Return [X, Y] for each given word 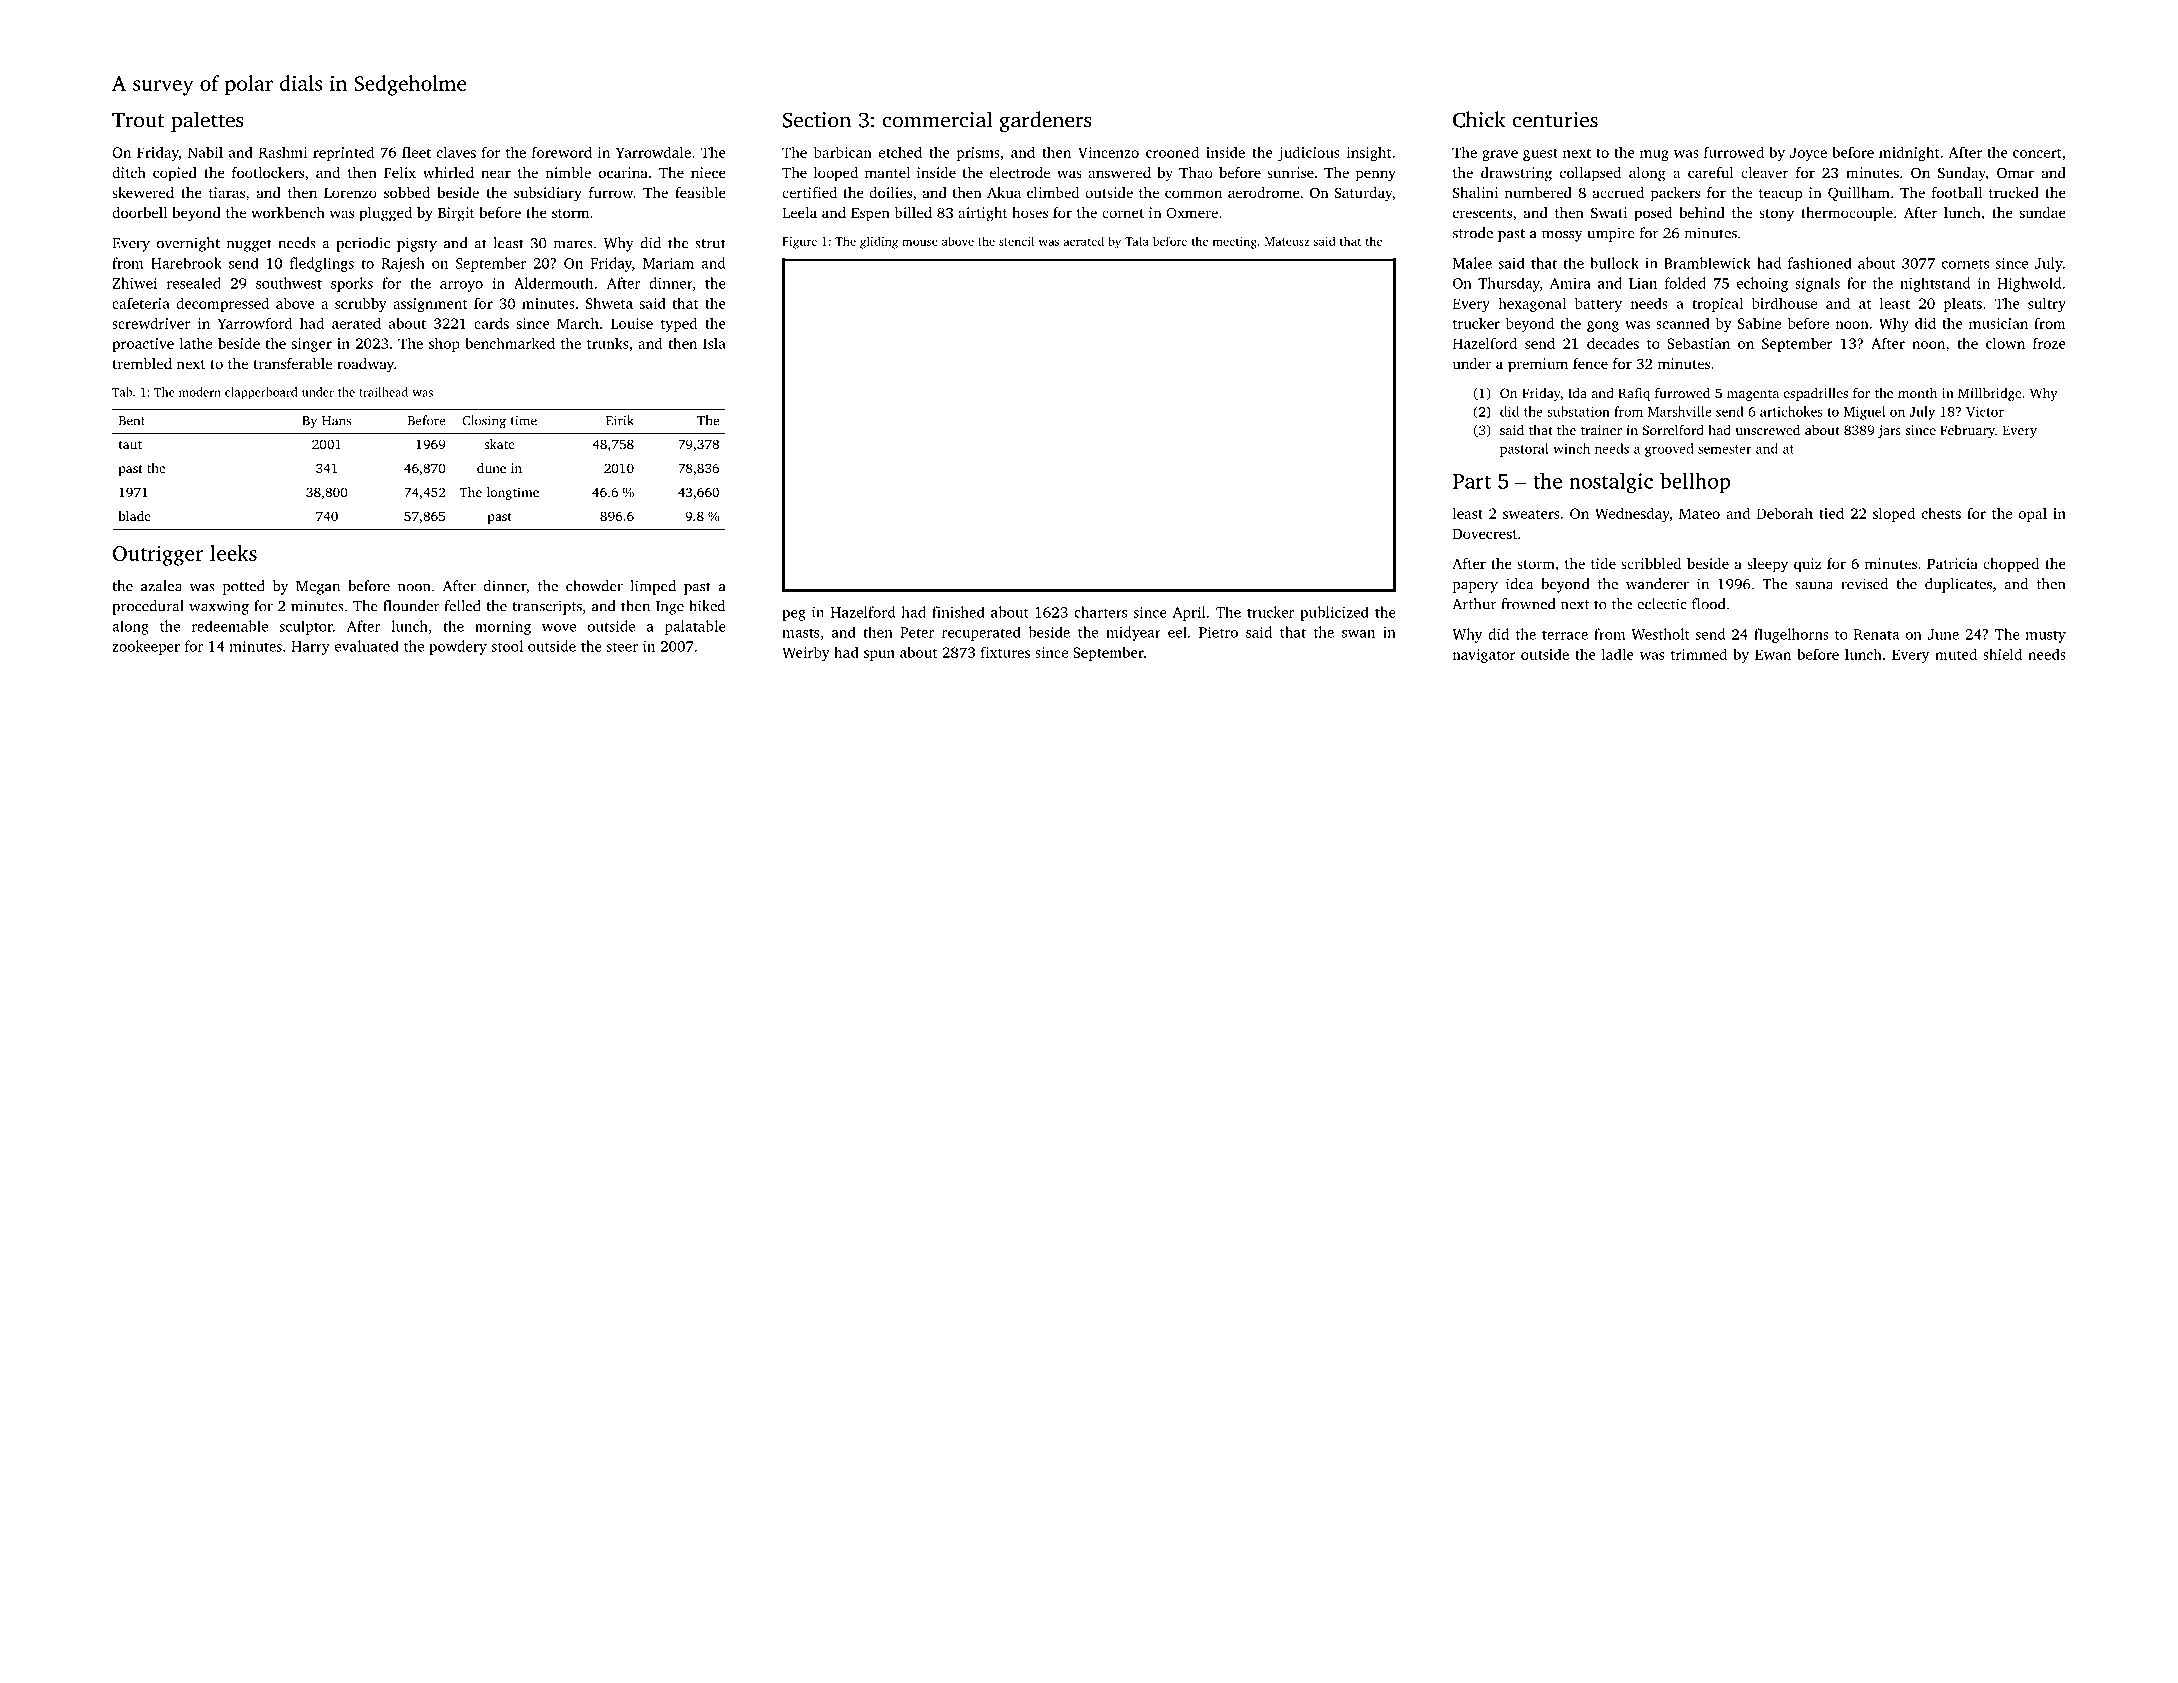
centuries [1555, 120]
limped [653, 587]
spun [879, 655]
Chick [1479, 119]
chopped [2011, 565]
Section [817, 120]
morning [503, 628]
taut [130, 445]
